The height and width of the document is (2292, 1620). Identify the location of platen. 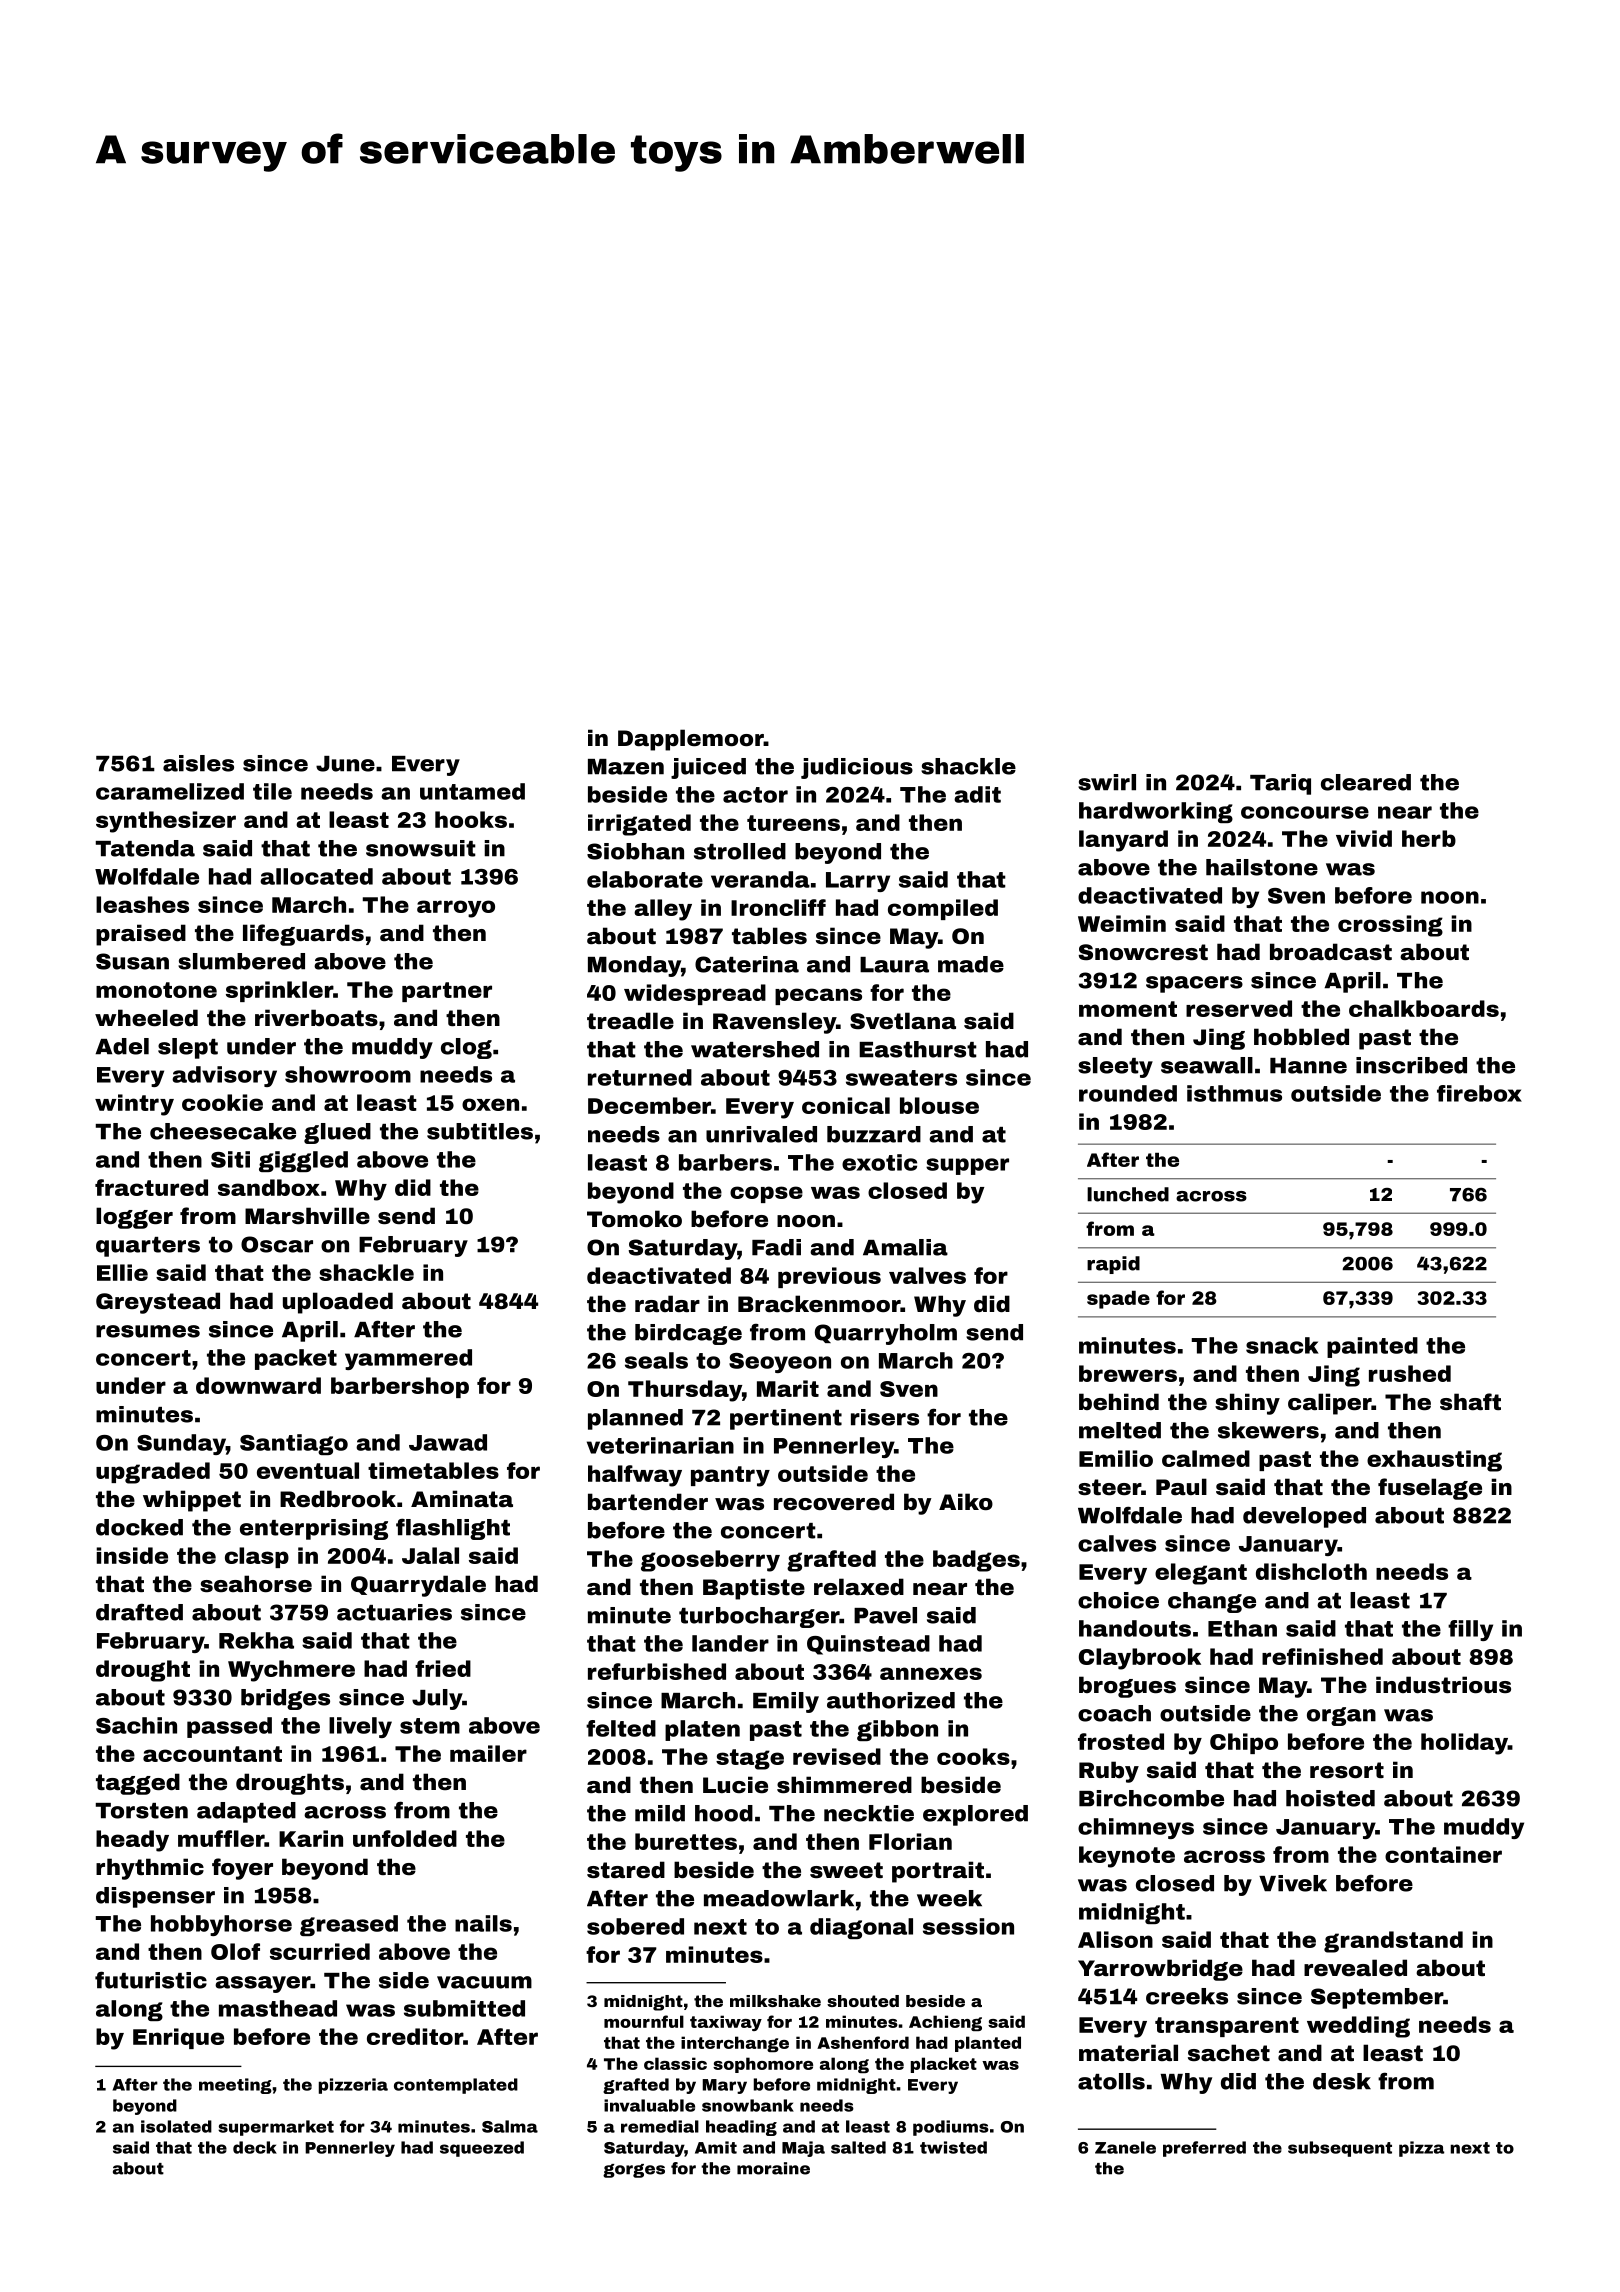
(702, 1730).
